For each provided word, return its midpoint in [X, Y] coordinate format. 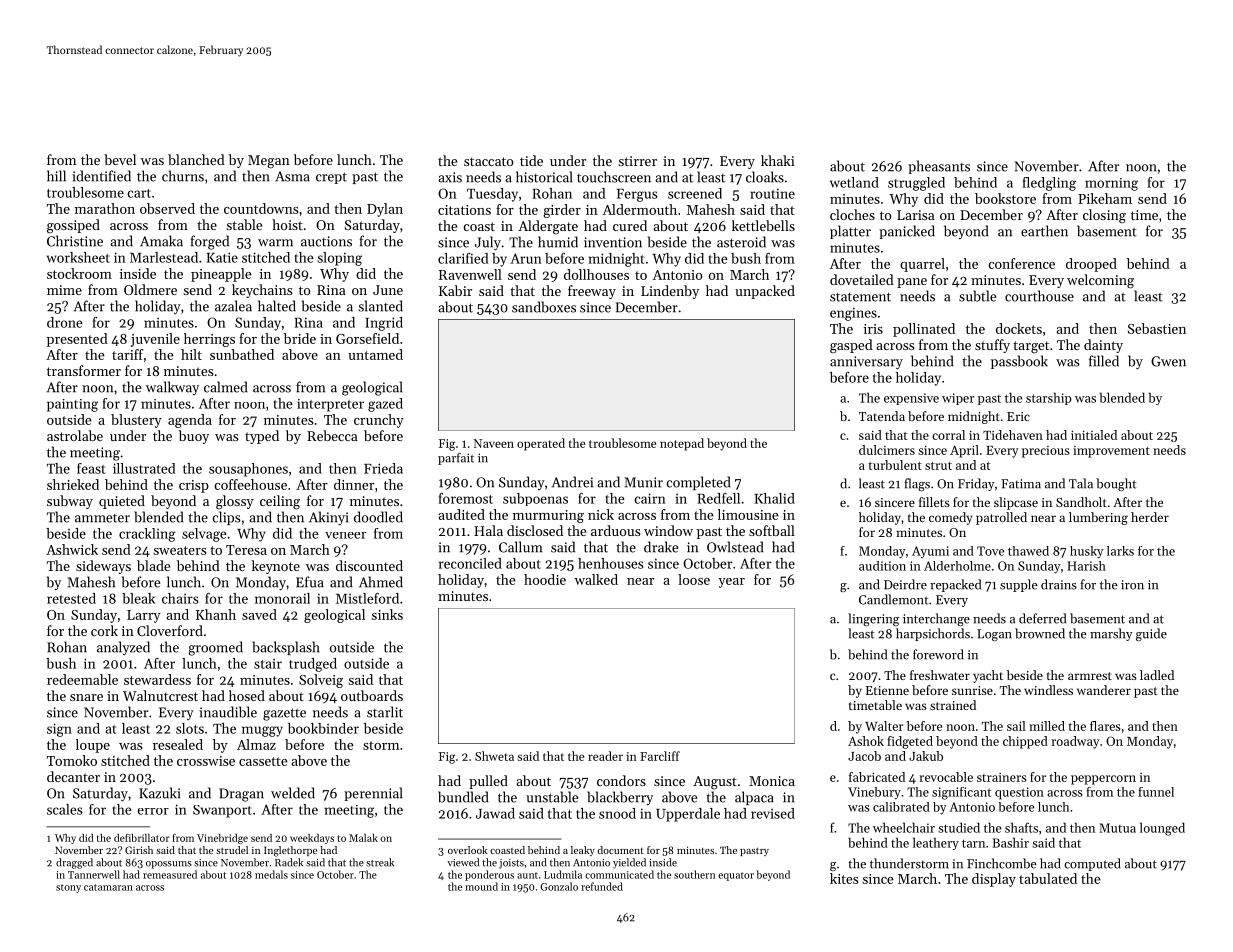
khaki [778, 160]
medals [271, 874]
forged [209, 242]
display [994, 880]
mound [481, 886]
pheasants [939, 167]
